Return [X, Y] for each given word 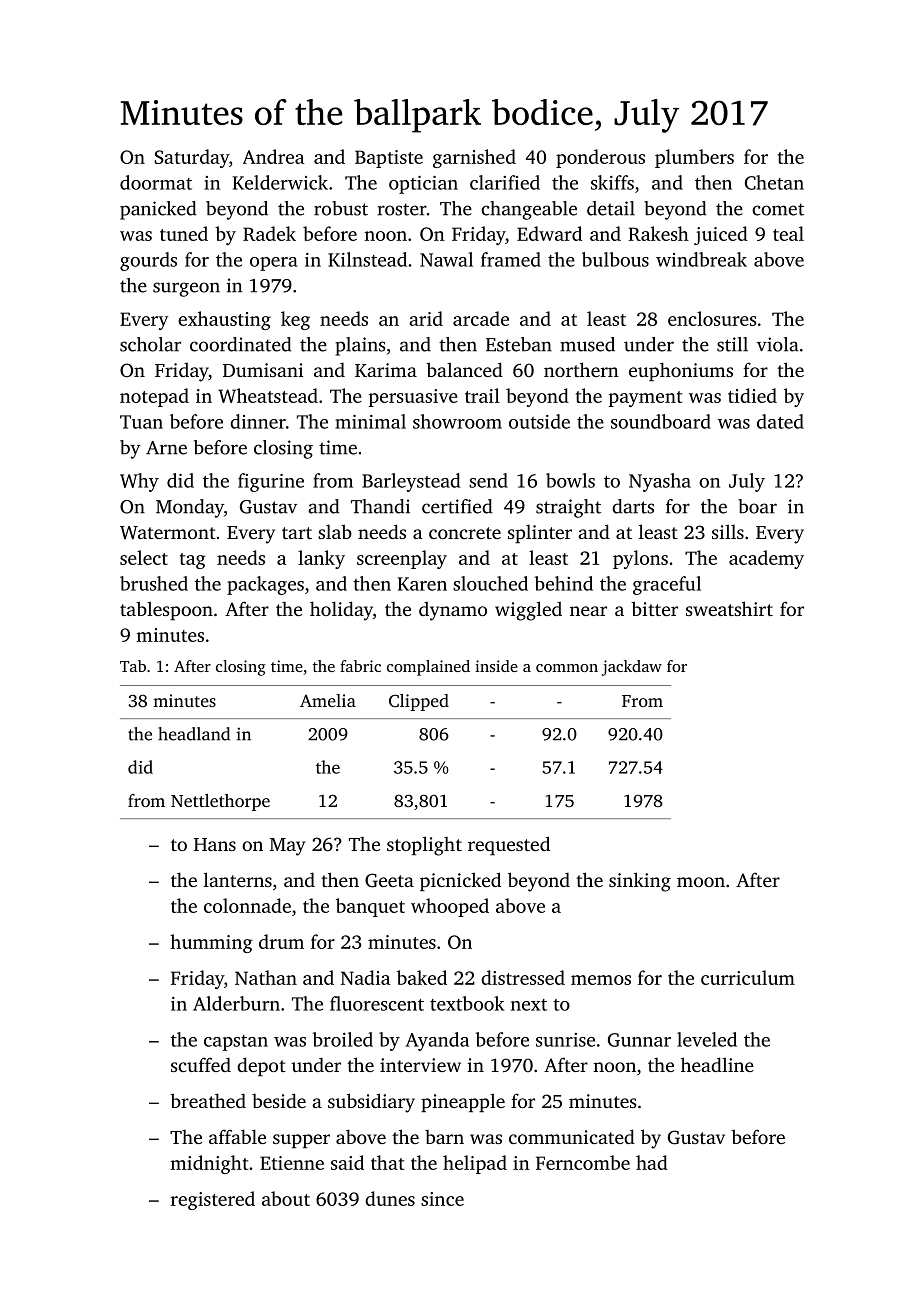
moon [701, 882]
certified [457, 506]
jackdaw [632, 668]
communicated [572, 1136]
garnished [474, 158]
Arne [166, 448]
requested [509, 845]
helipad [475, 1164]
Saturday [192, 158]
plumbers [694, 158]
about [286, 1198]
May [287, 847]
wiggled [528, 611]
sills [728, 531]
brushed [154, 583]
